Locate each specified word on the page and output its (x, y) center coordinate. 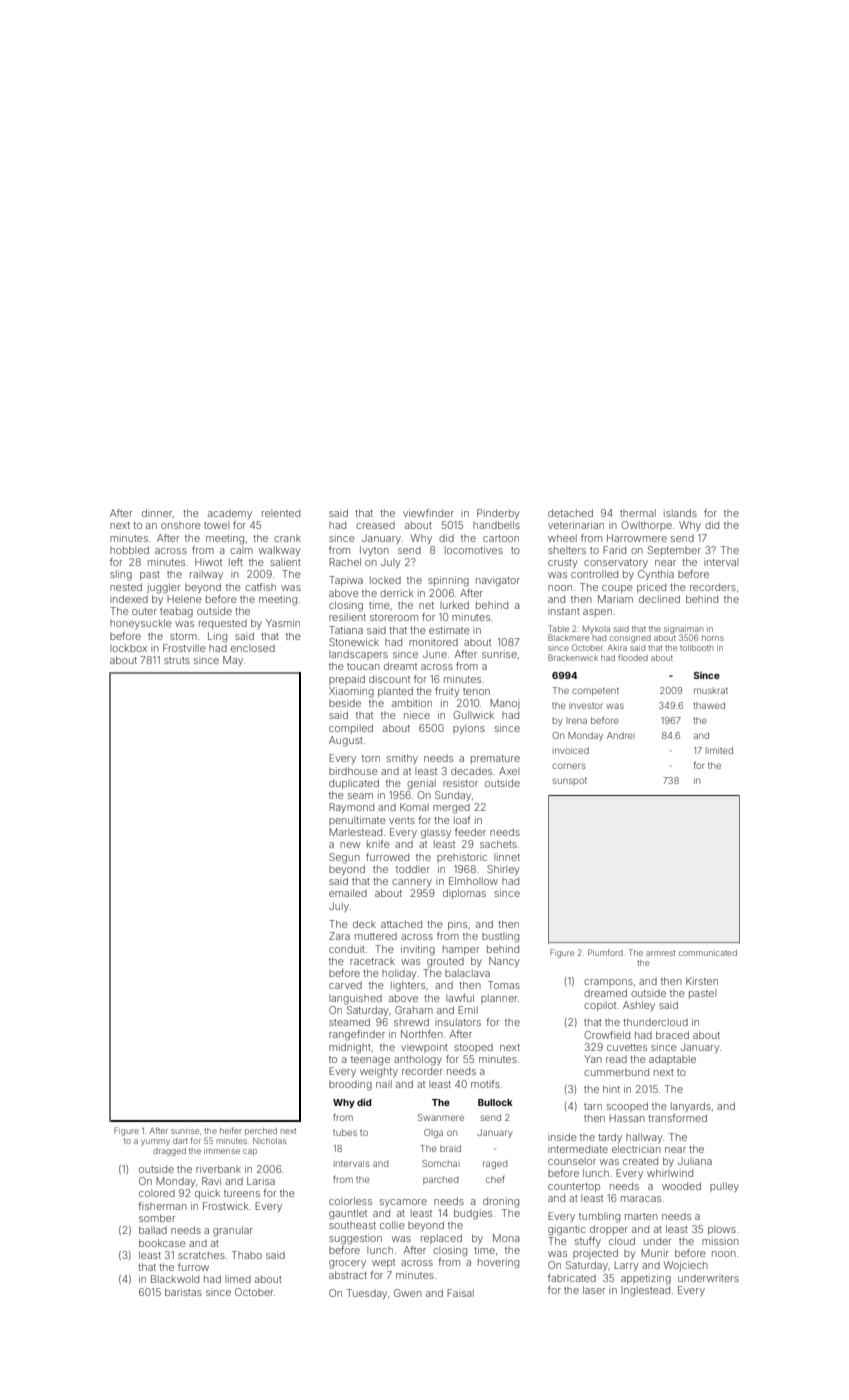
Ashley (639, 1006)
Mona (506, 1238)
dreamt (400, 666)
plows (722, 1230)
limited (719, 750)
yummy (155, 1142)
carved (345, 985)
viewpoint (424, 1048)
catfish (260, 587)
